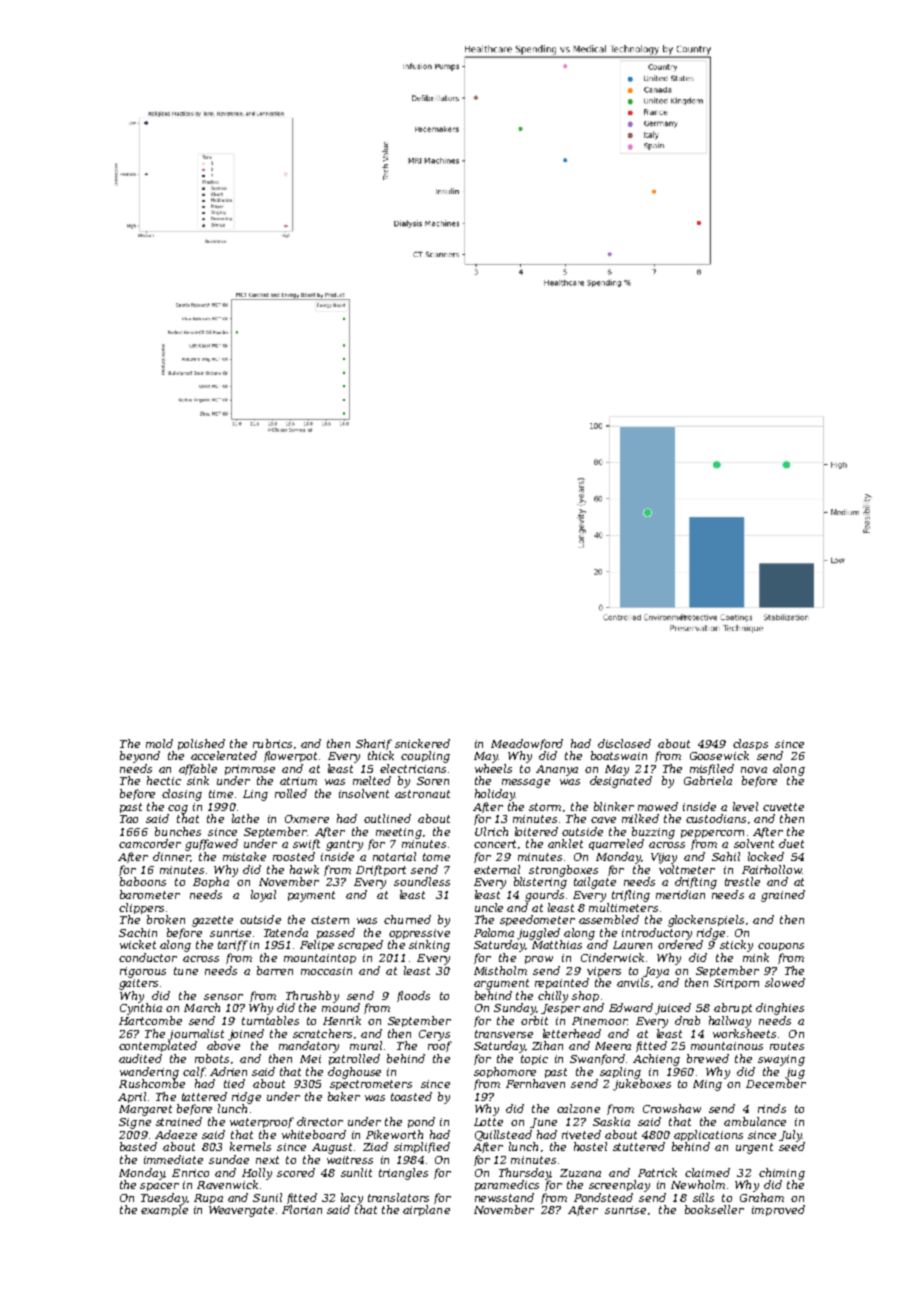 The width and height of the screenshot is (924, 1308). I want to click on Zuzana, so click(580, 1173).
